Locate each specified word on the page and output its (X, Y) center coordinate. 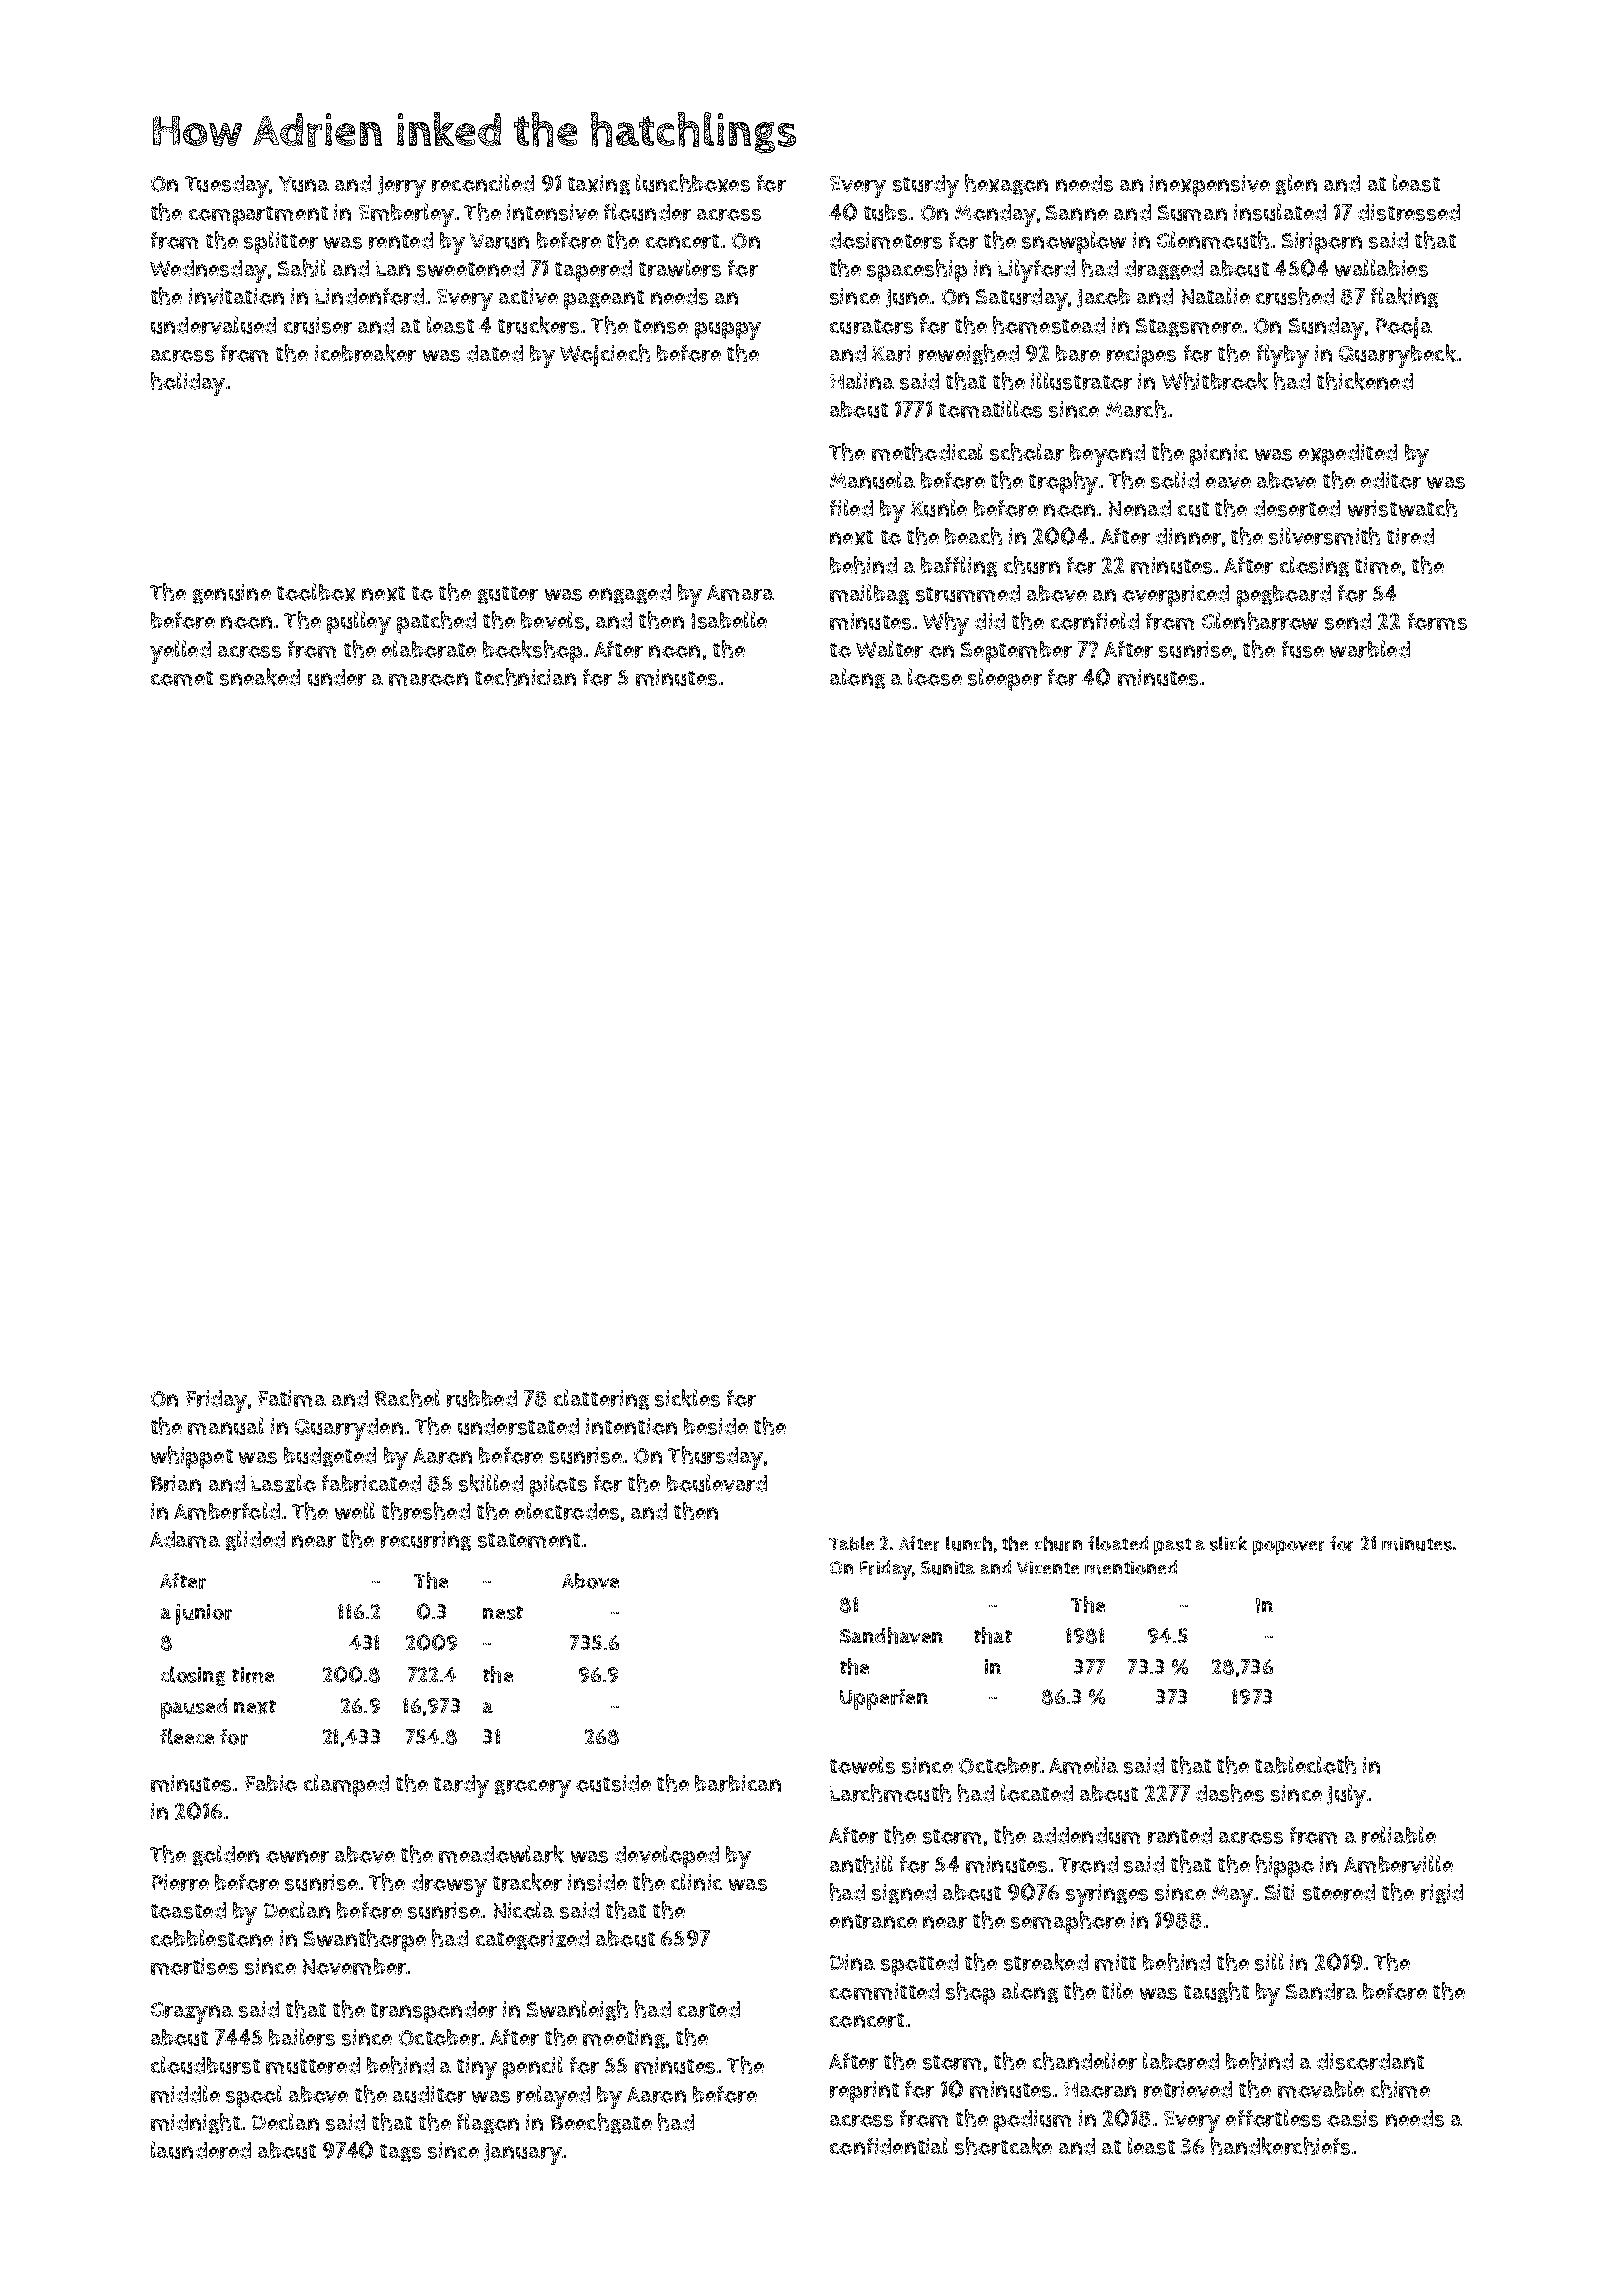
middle (185, 2094)
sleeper (1005, 679)
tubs (885, 212)
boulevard (717, 1483)
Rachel (407, 1398)
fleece (187, 1736)
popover (1288, 1547)
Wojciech (605, 355)
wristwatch (1402, 508)
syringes (1107, 1895)
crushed (1295, 296)
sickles (687, 1398)
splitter (281, 242)
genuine (232, 594)
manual (226, 1426)
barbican (738, 1783)
